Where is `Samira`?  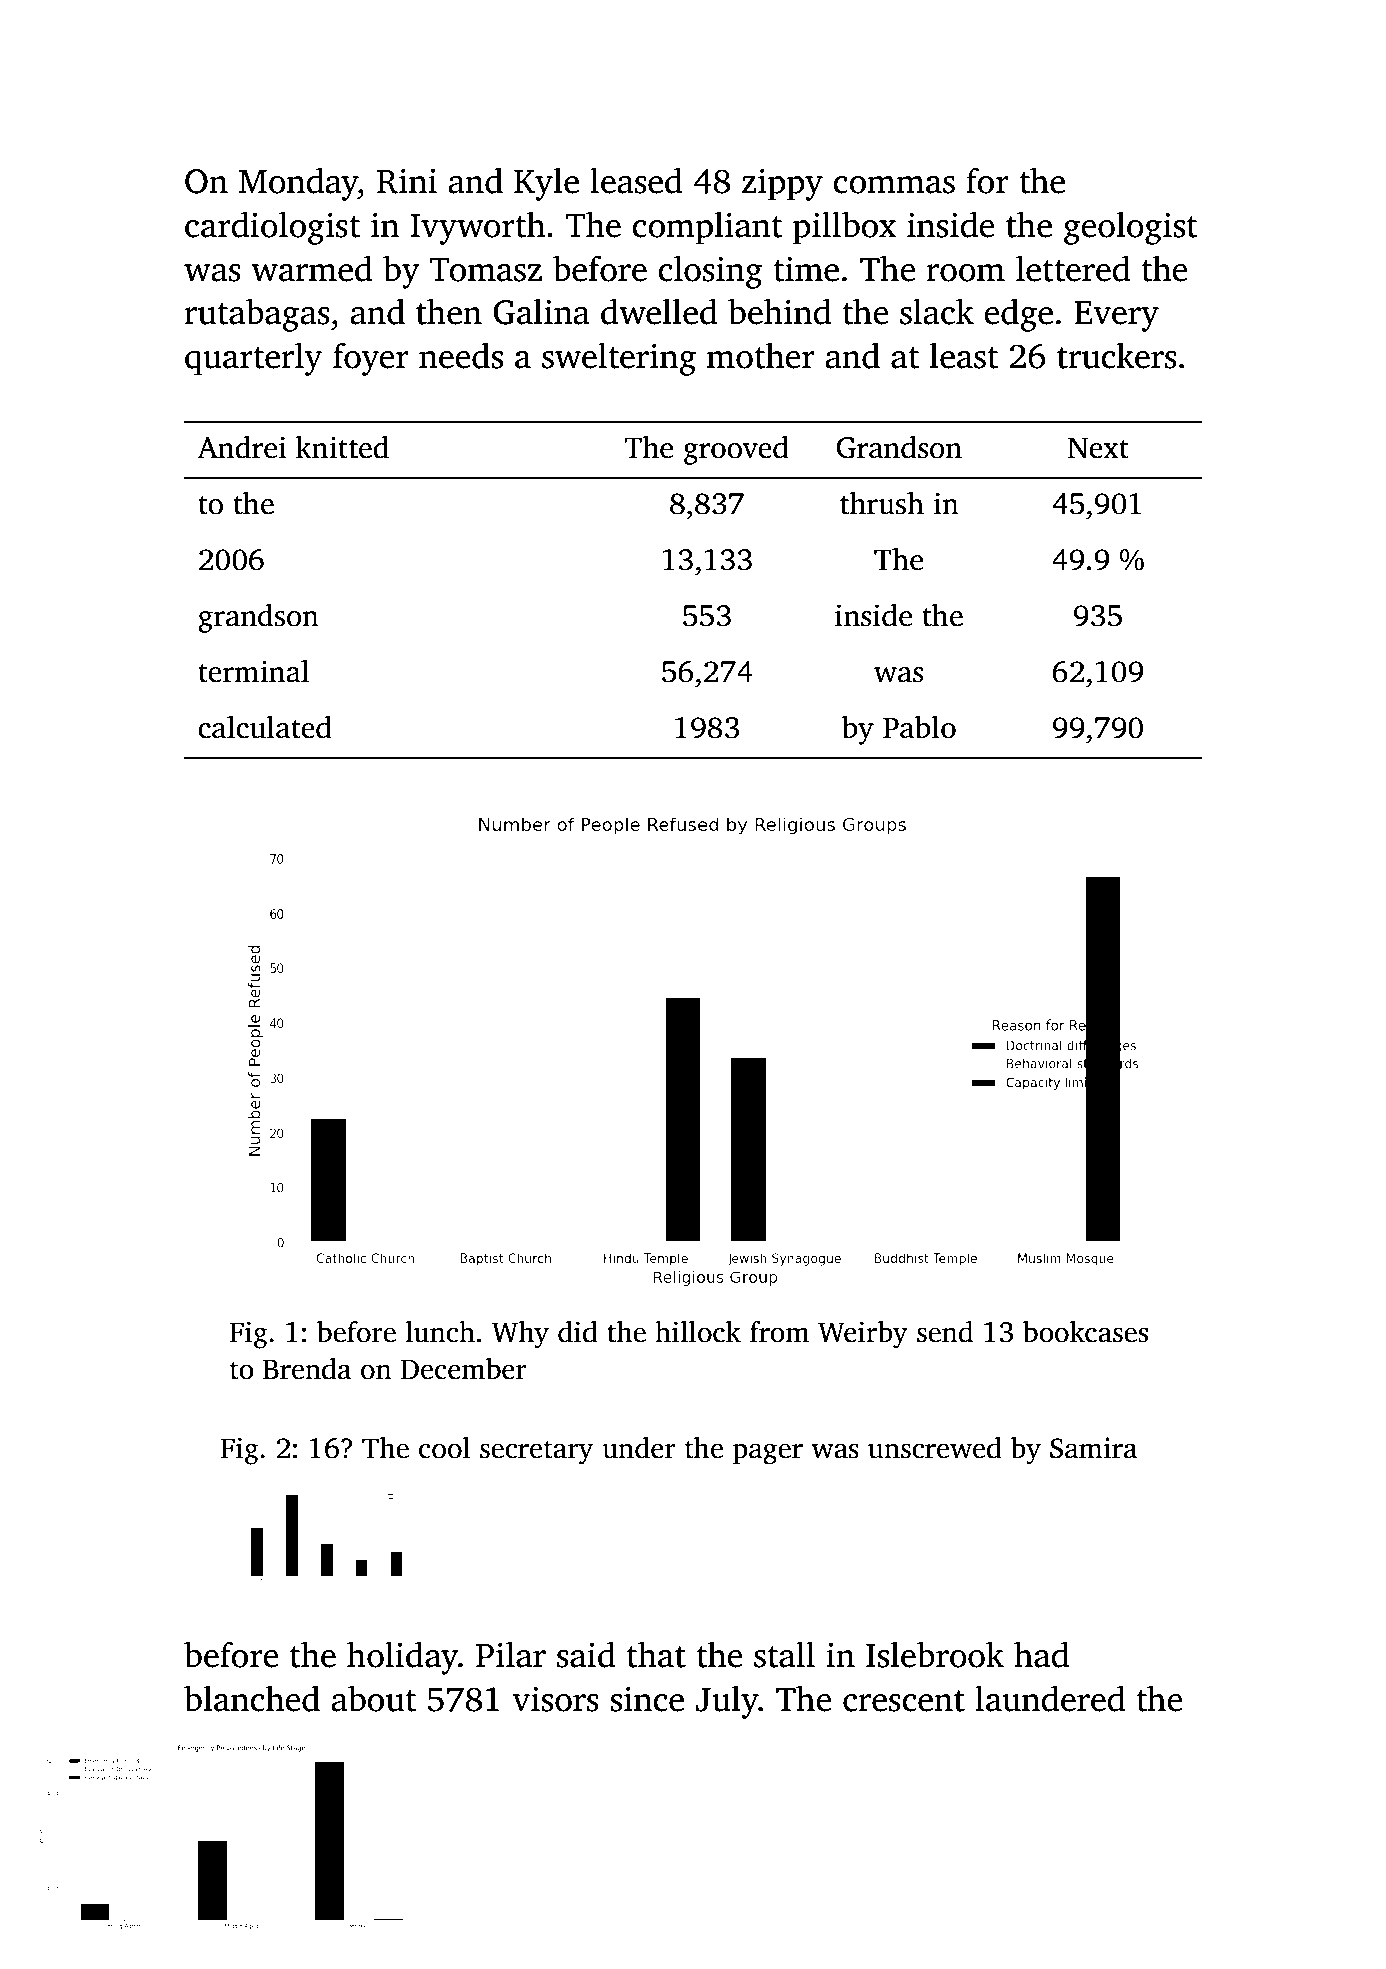 Samira is located at coordinates (1093, 1448).
